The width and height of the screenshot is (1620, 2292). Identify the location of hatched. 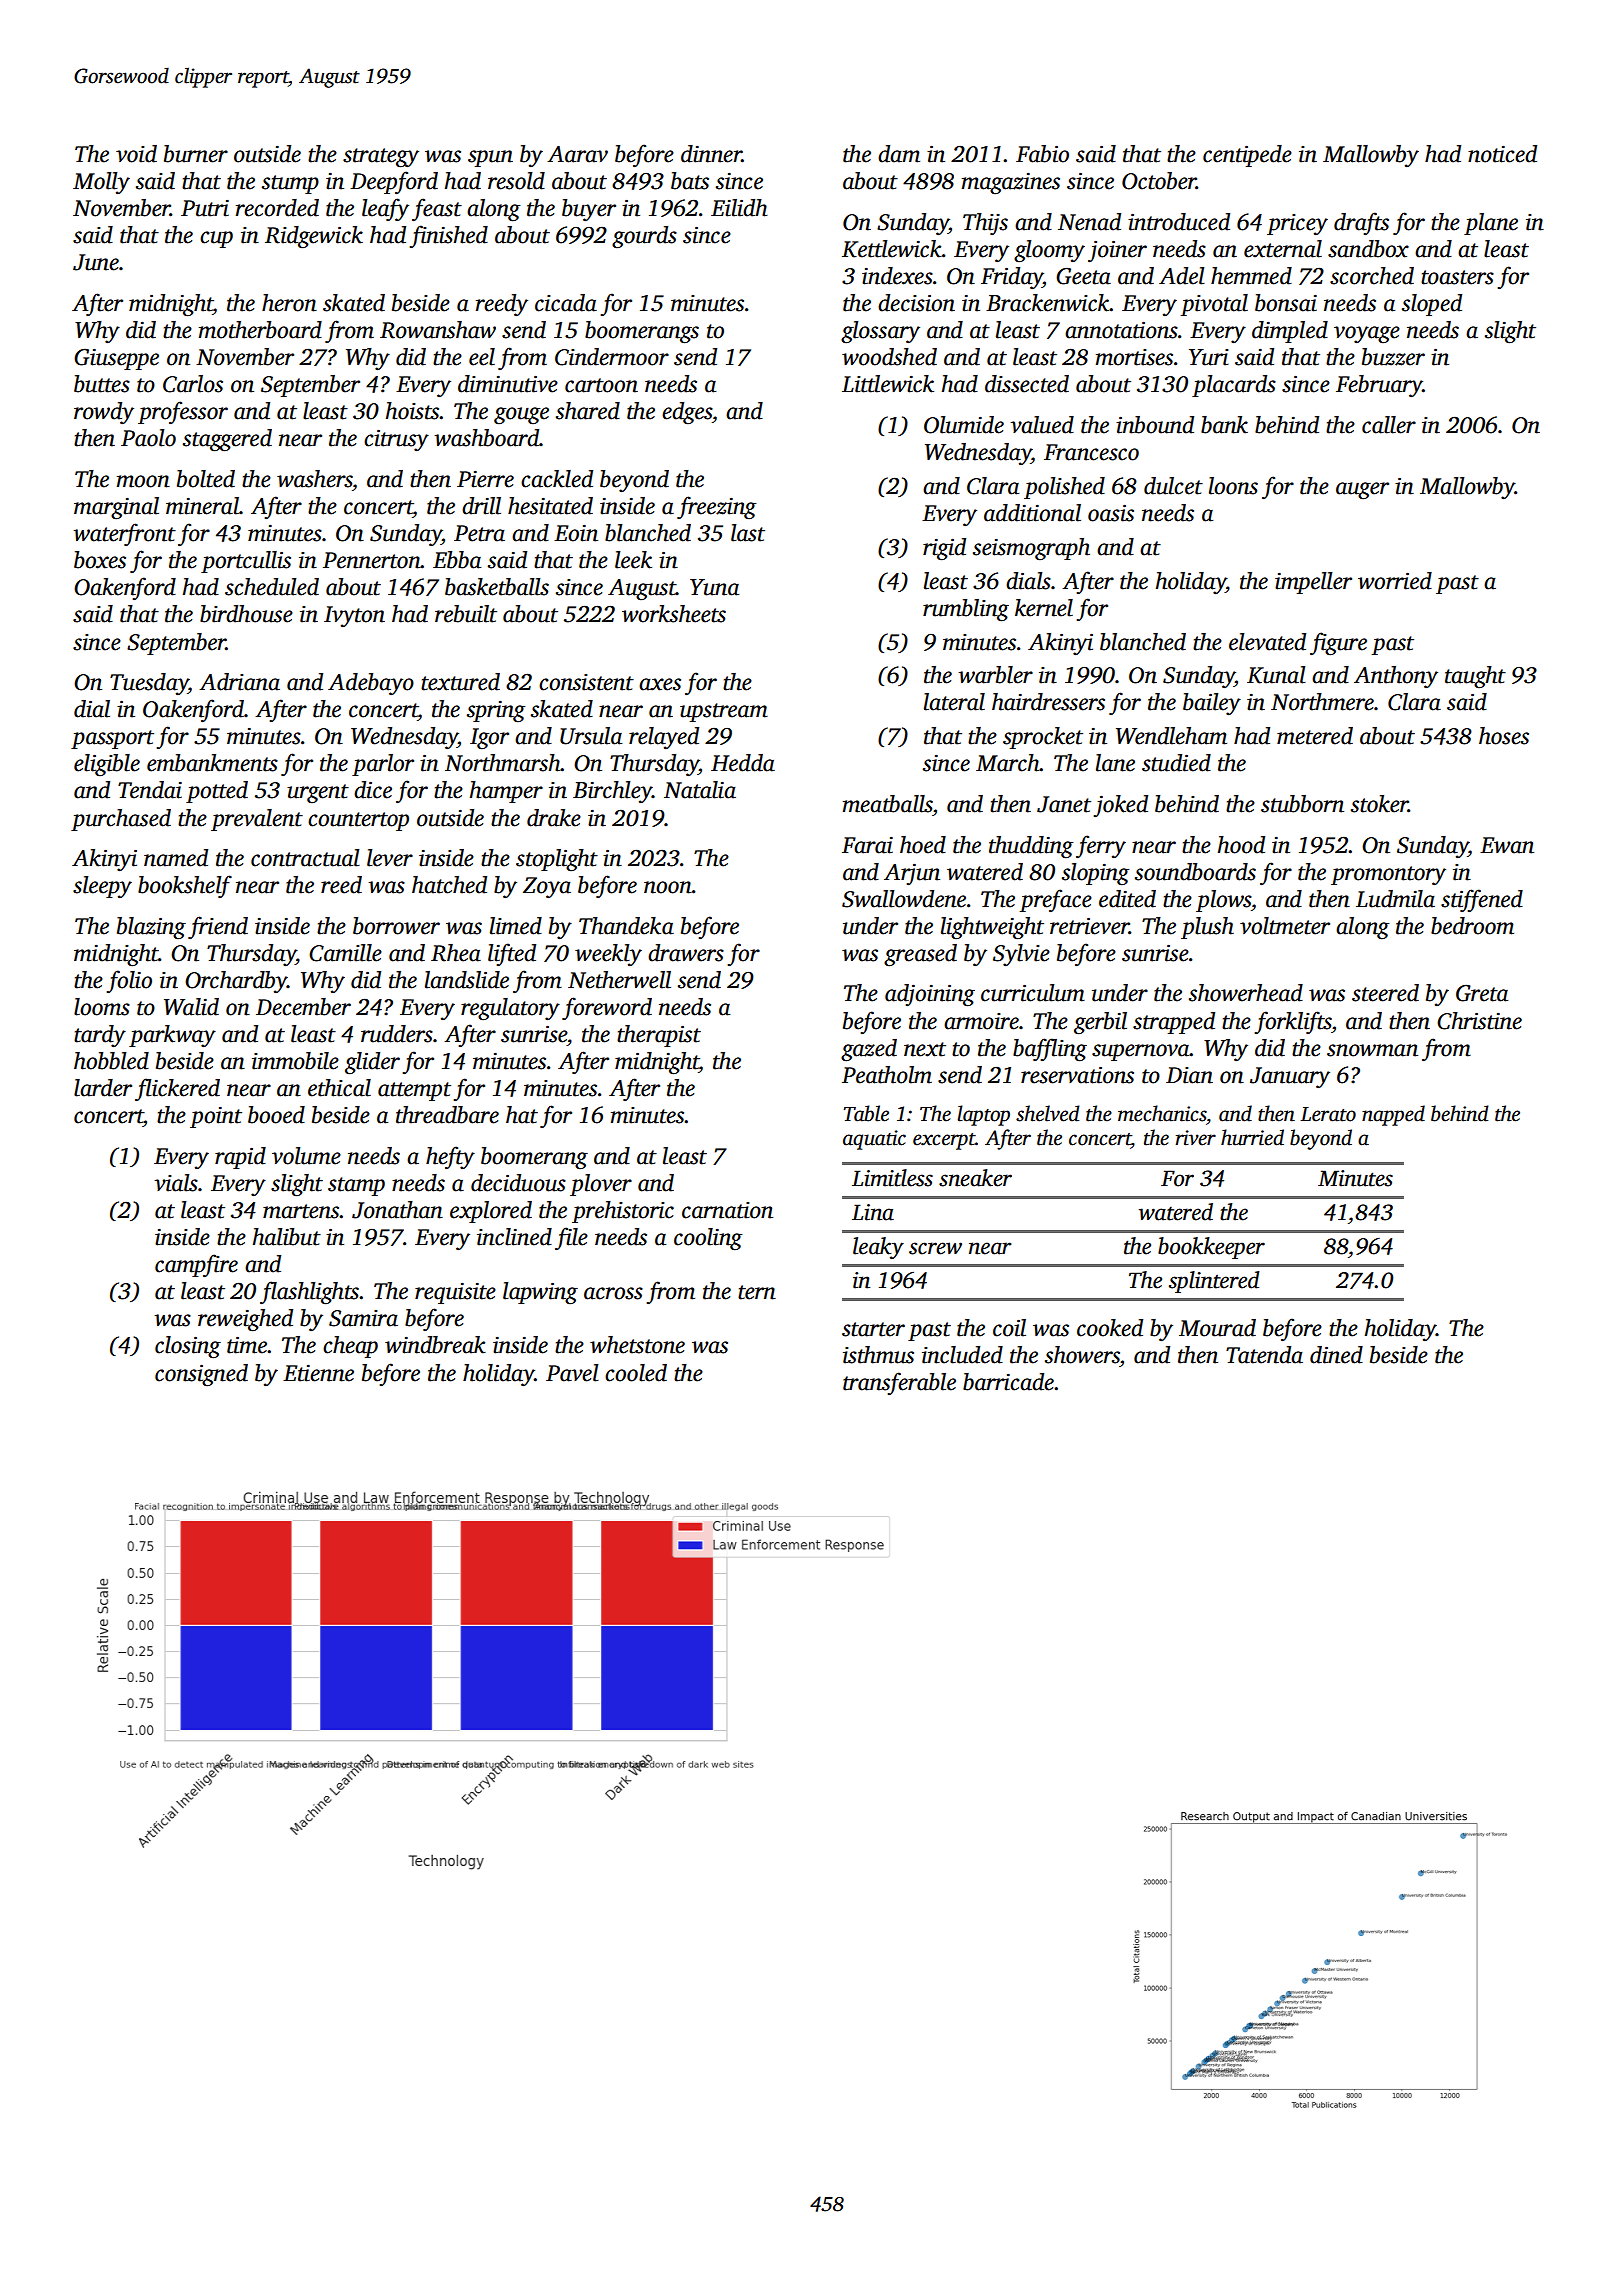
(449, 885).
